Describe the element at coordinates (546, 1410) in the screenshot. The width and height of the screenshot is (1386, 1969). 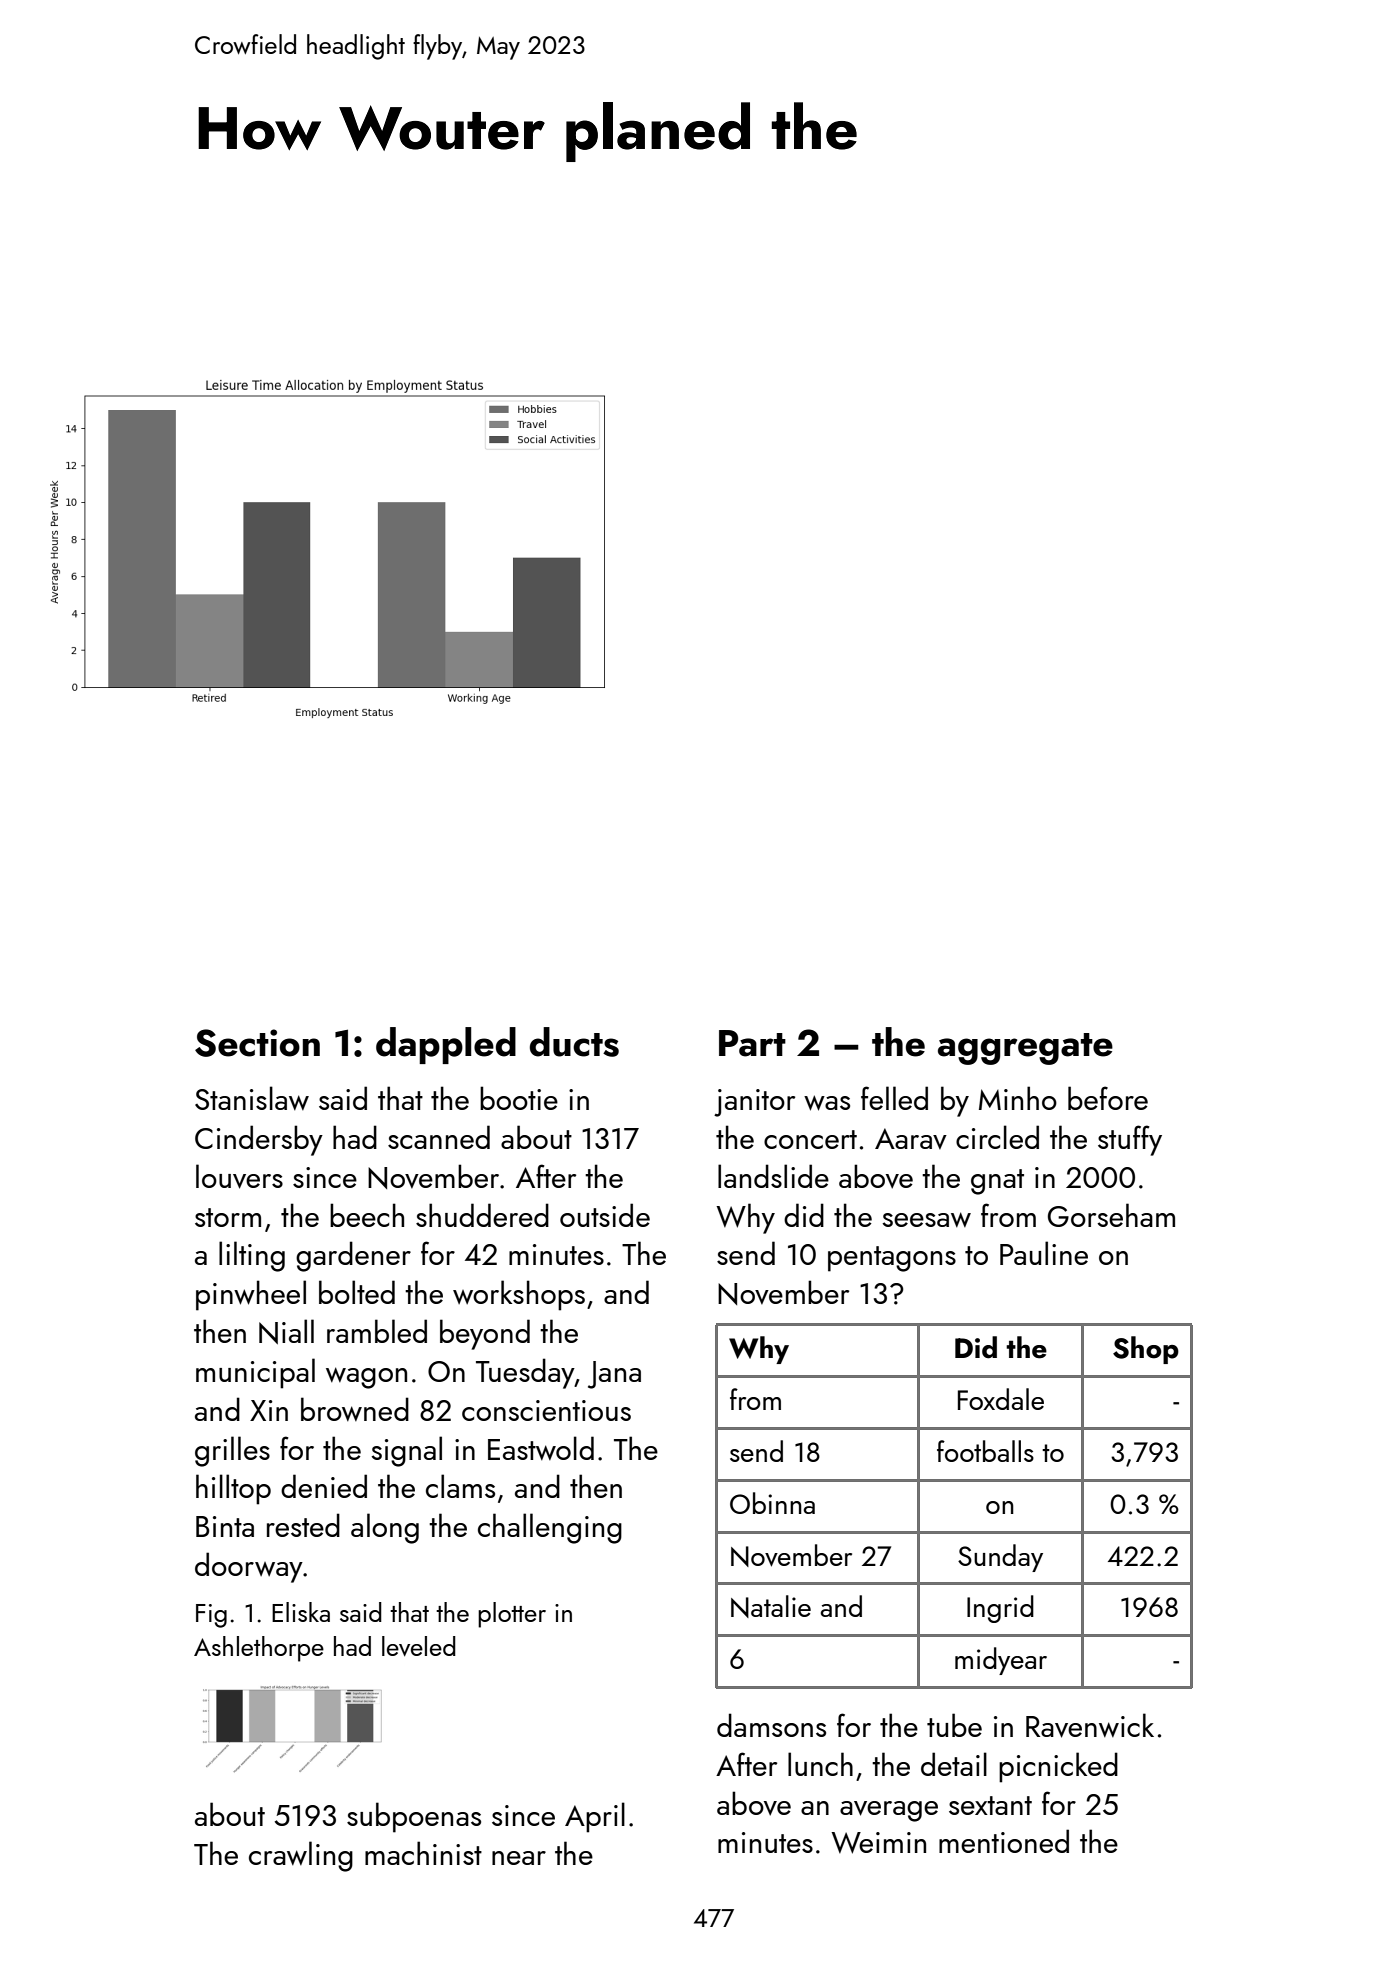
I see `conscientious` at that location.
